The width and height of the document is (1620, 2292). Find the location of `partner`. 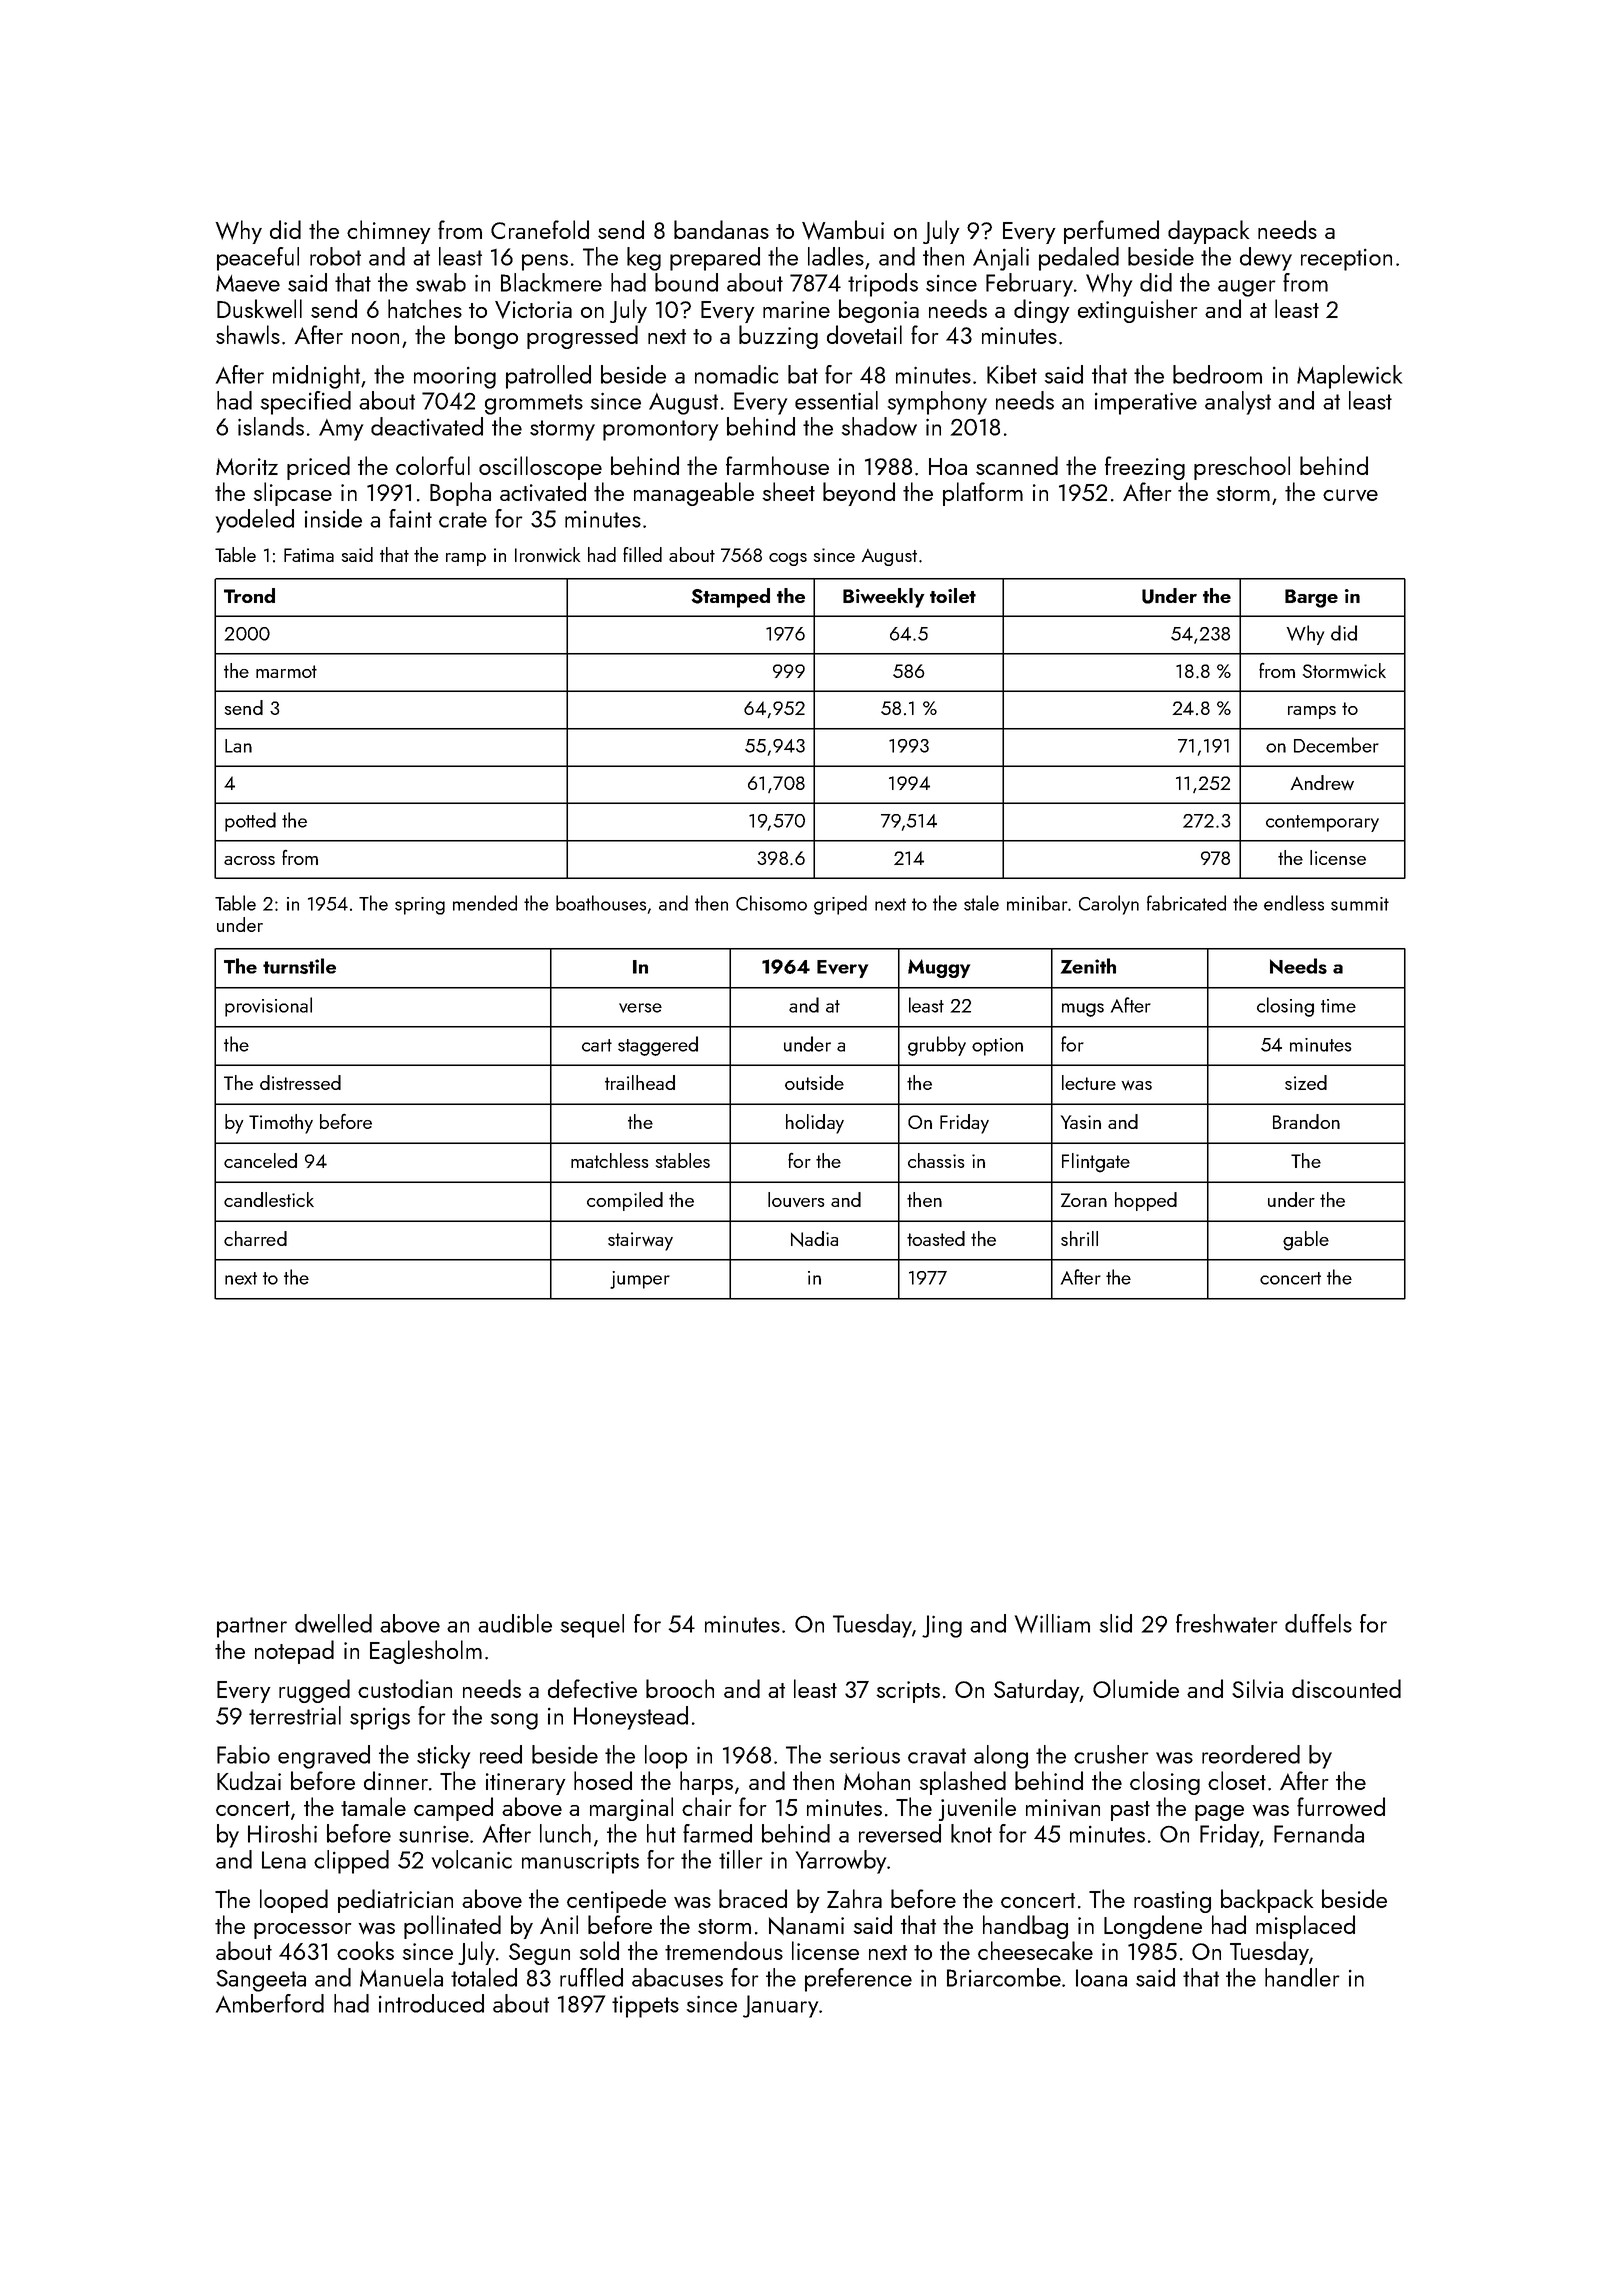

partner is located at coordinates (252, 1627).
